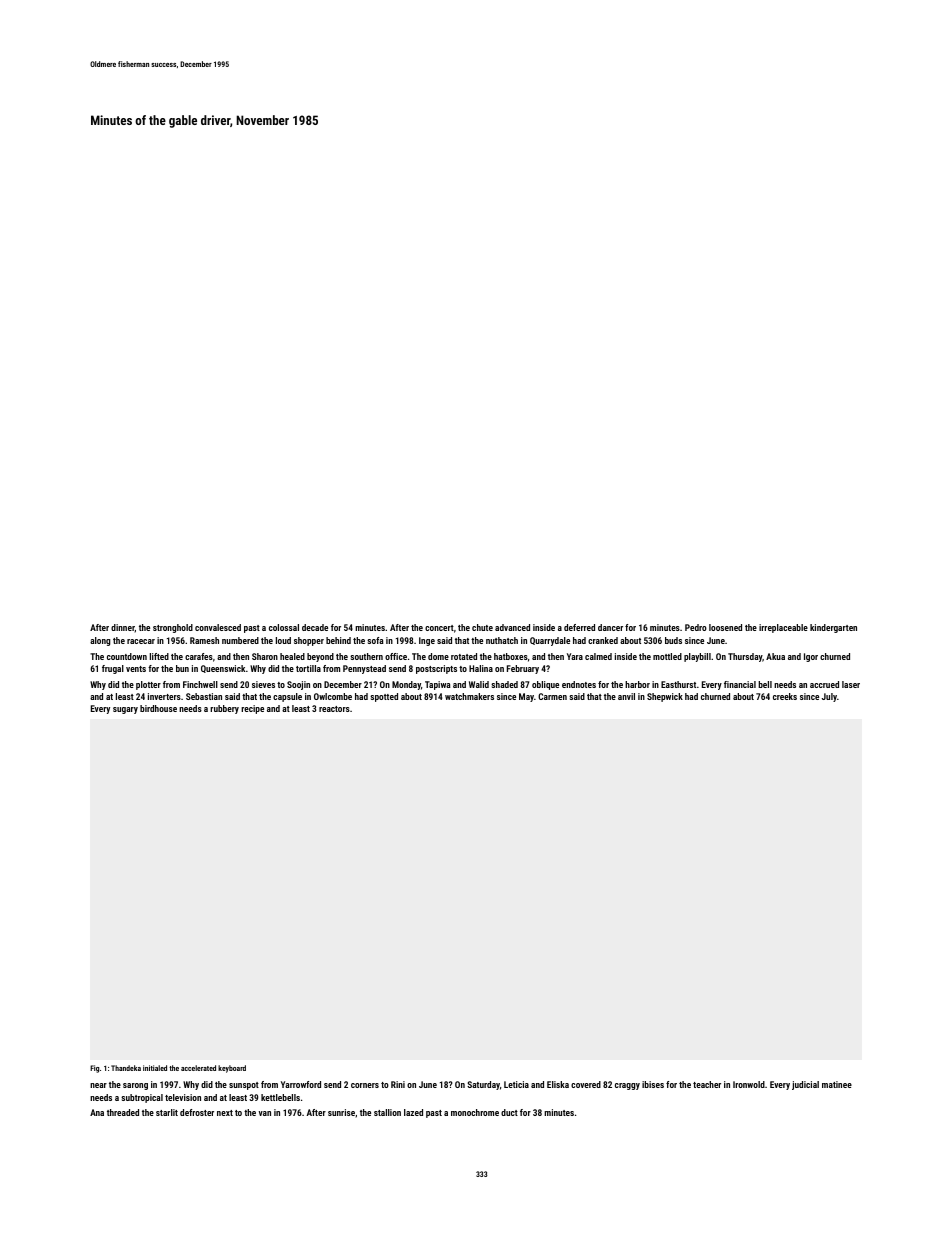  What do you see at coordinates (837, 1084) in the page?
I see `matinee` at bounding box center [837, 1084].
